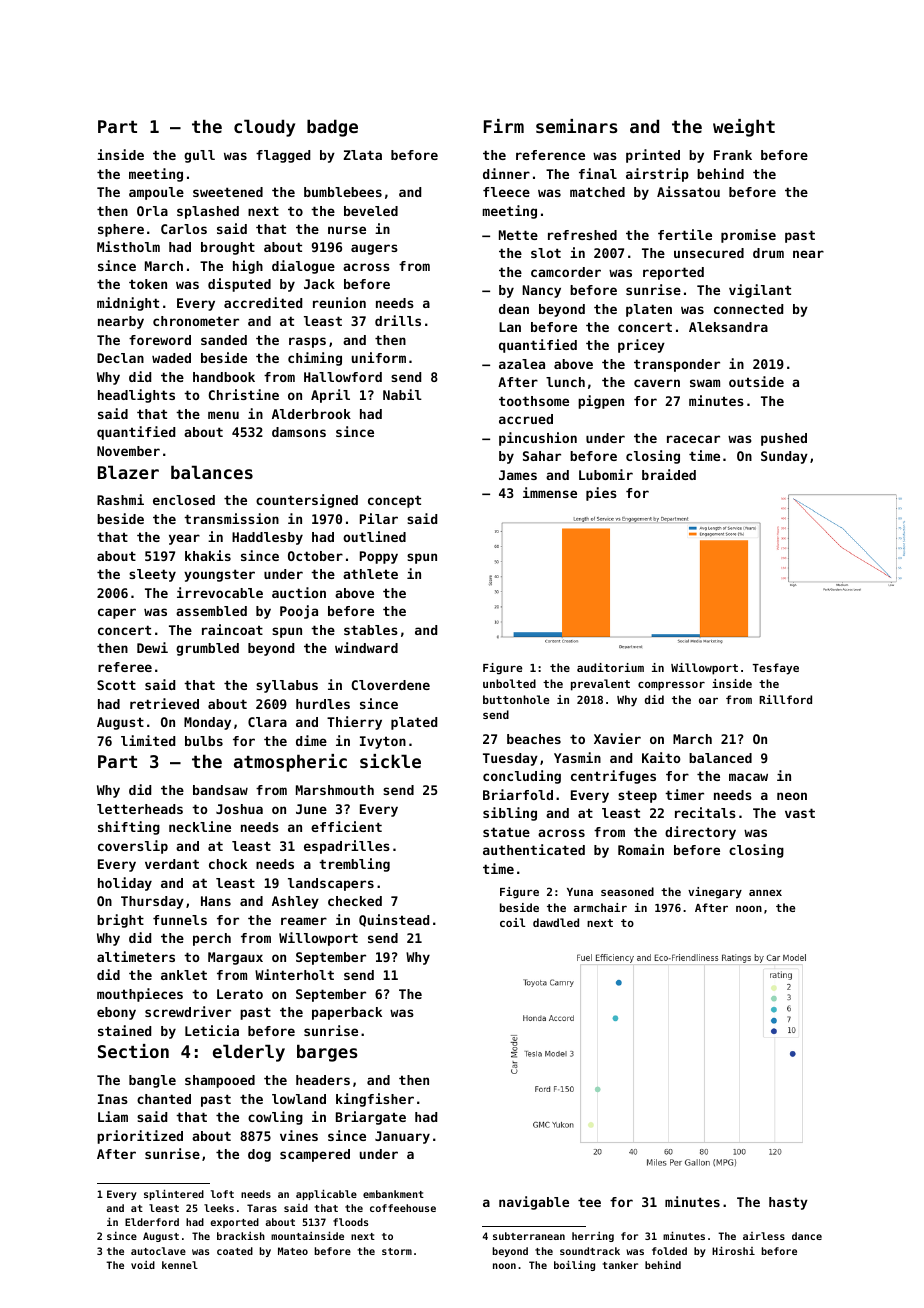 The width and height of the screenshot is (924, 1308). I want to click on dawdled, so click(556, 922).
